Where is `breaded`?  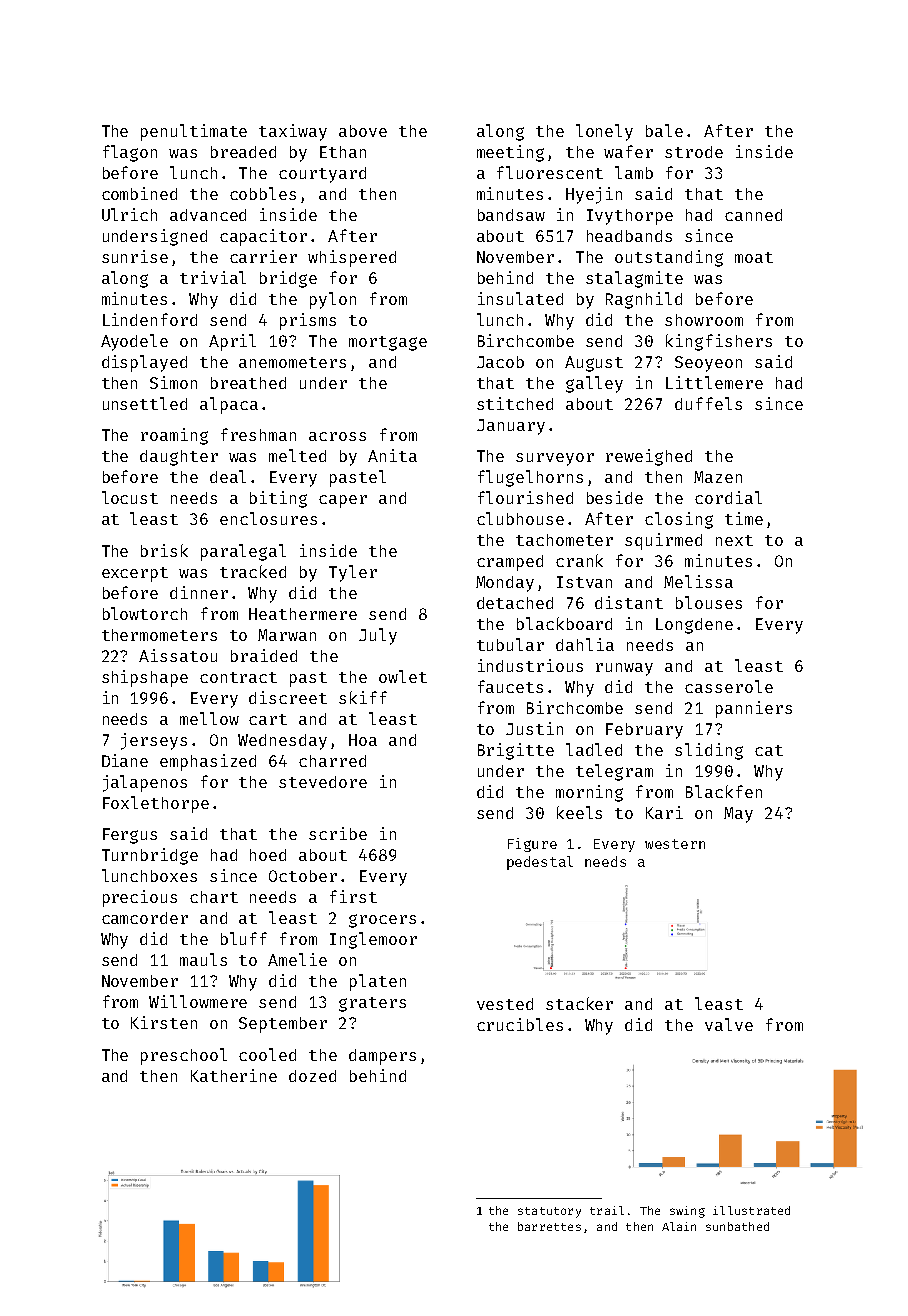
breaded is located at coordinates (243, 152).
